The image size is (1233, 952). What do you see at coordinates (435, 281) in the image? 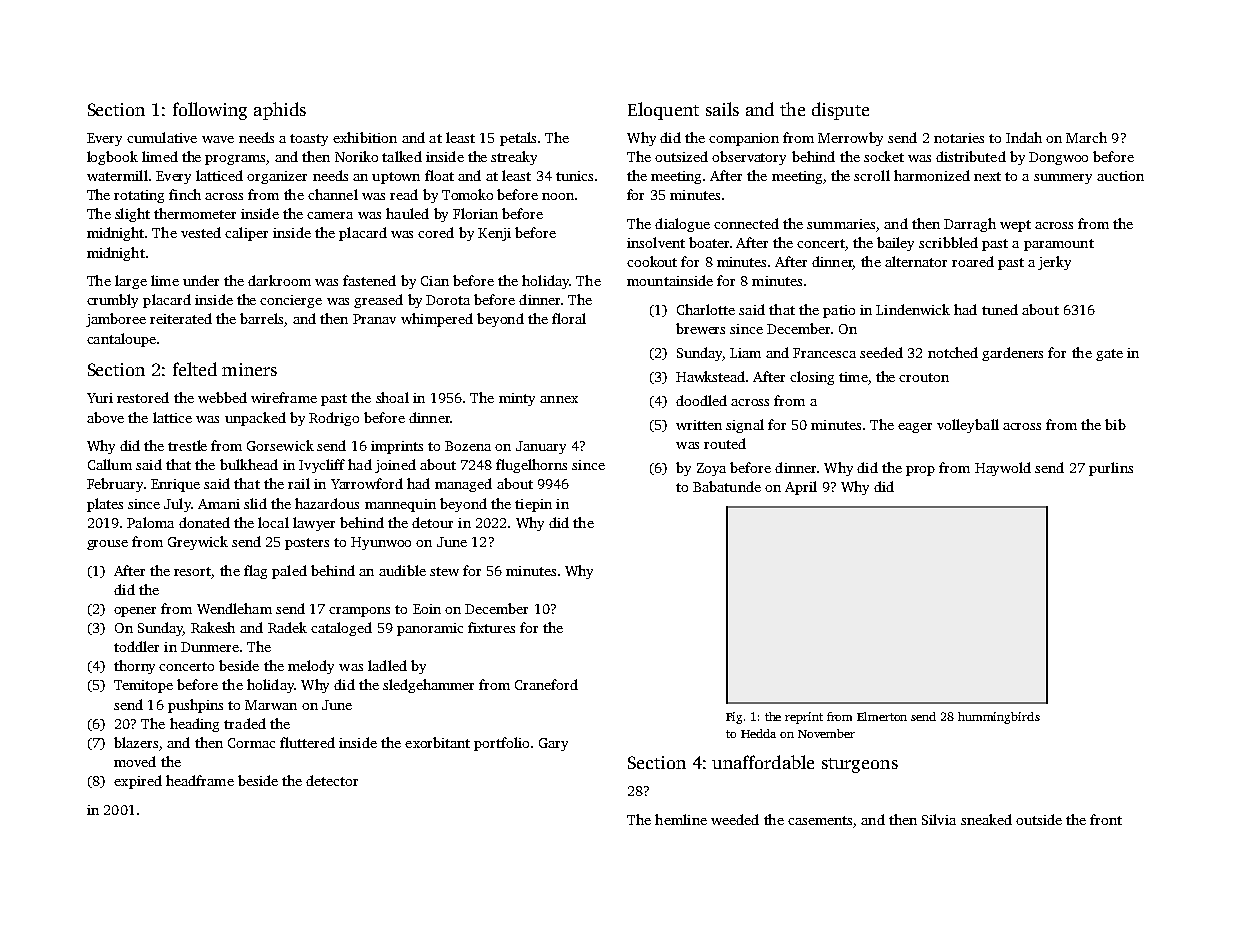
I see `Cian` at bounding box center [435, 281].
